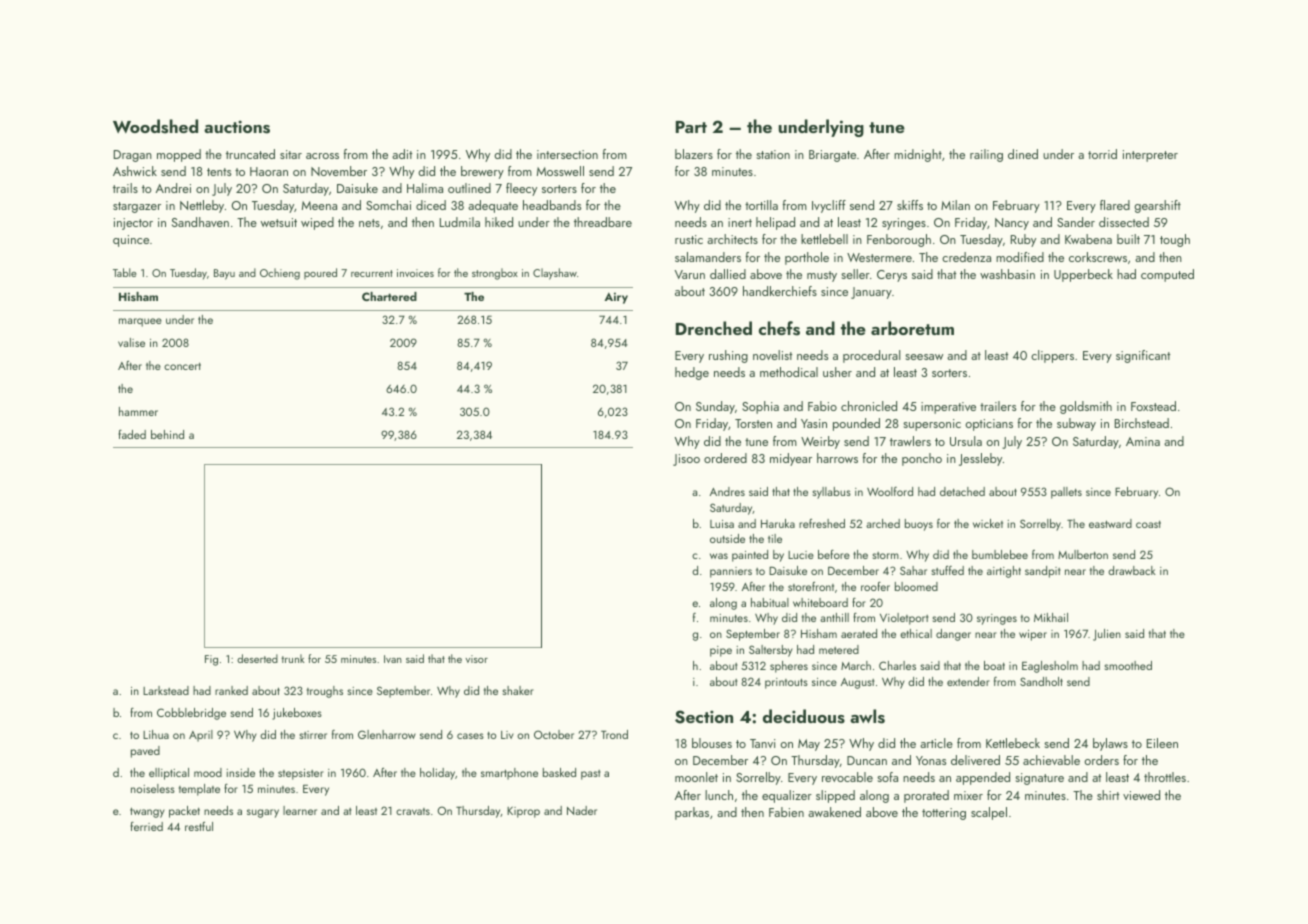 This screenshot has height=924, width=1308. Describe the element at coordinates (1110, 523) in the screenshot. I see `eastward` at that location.
